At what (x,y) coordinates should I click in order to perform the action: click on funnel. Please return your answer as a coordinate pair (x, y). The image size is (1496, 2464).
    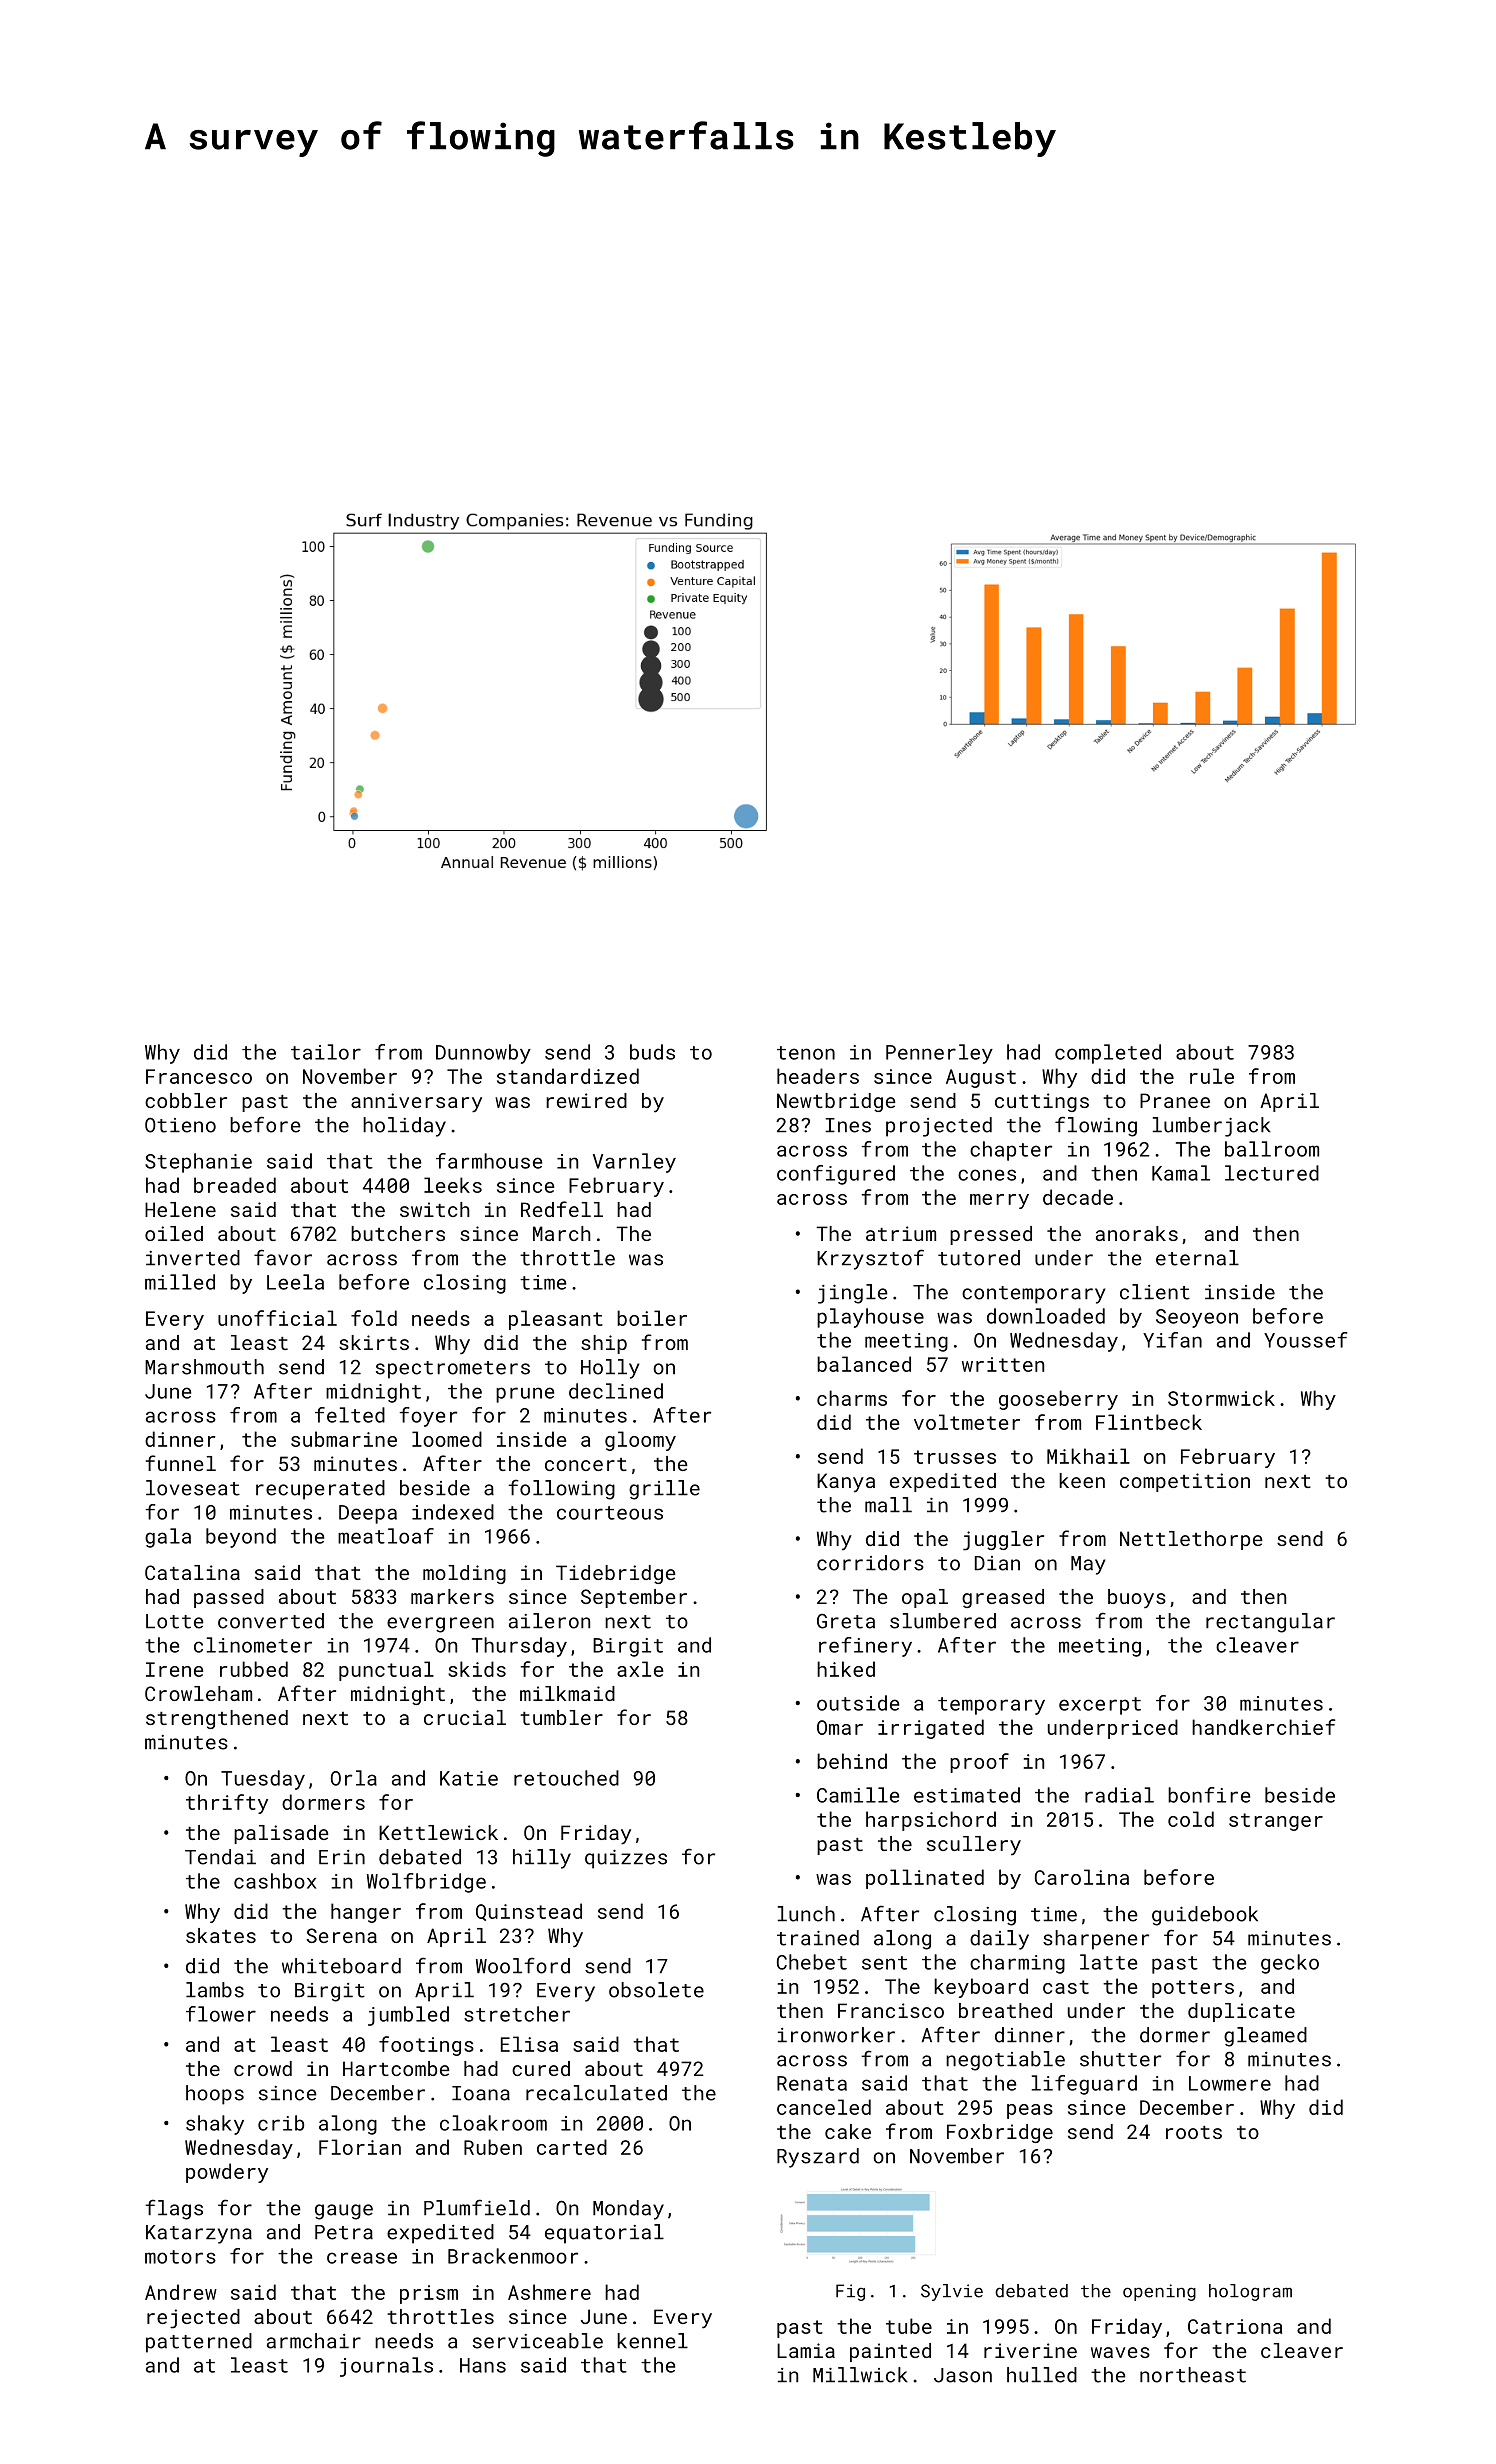
    Looking at the image, I should click on (181, 1463).
